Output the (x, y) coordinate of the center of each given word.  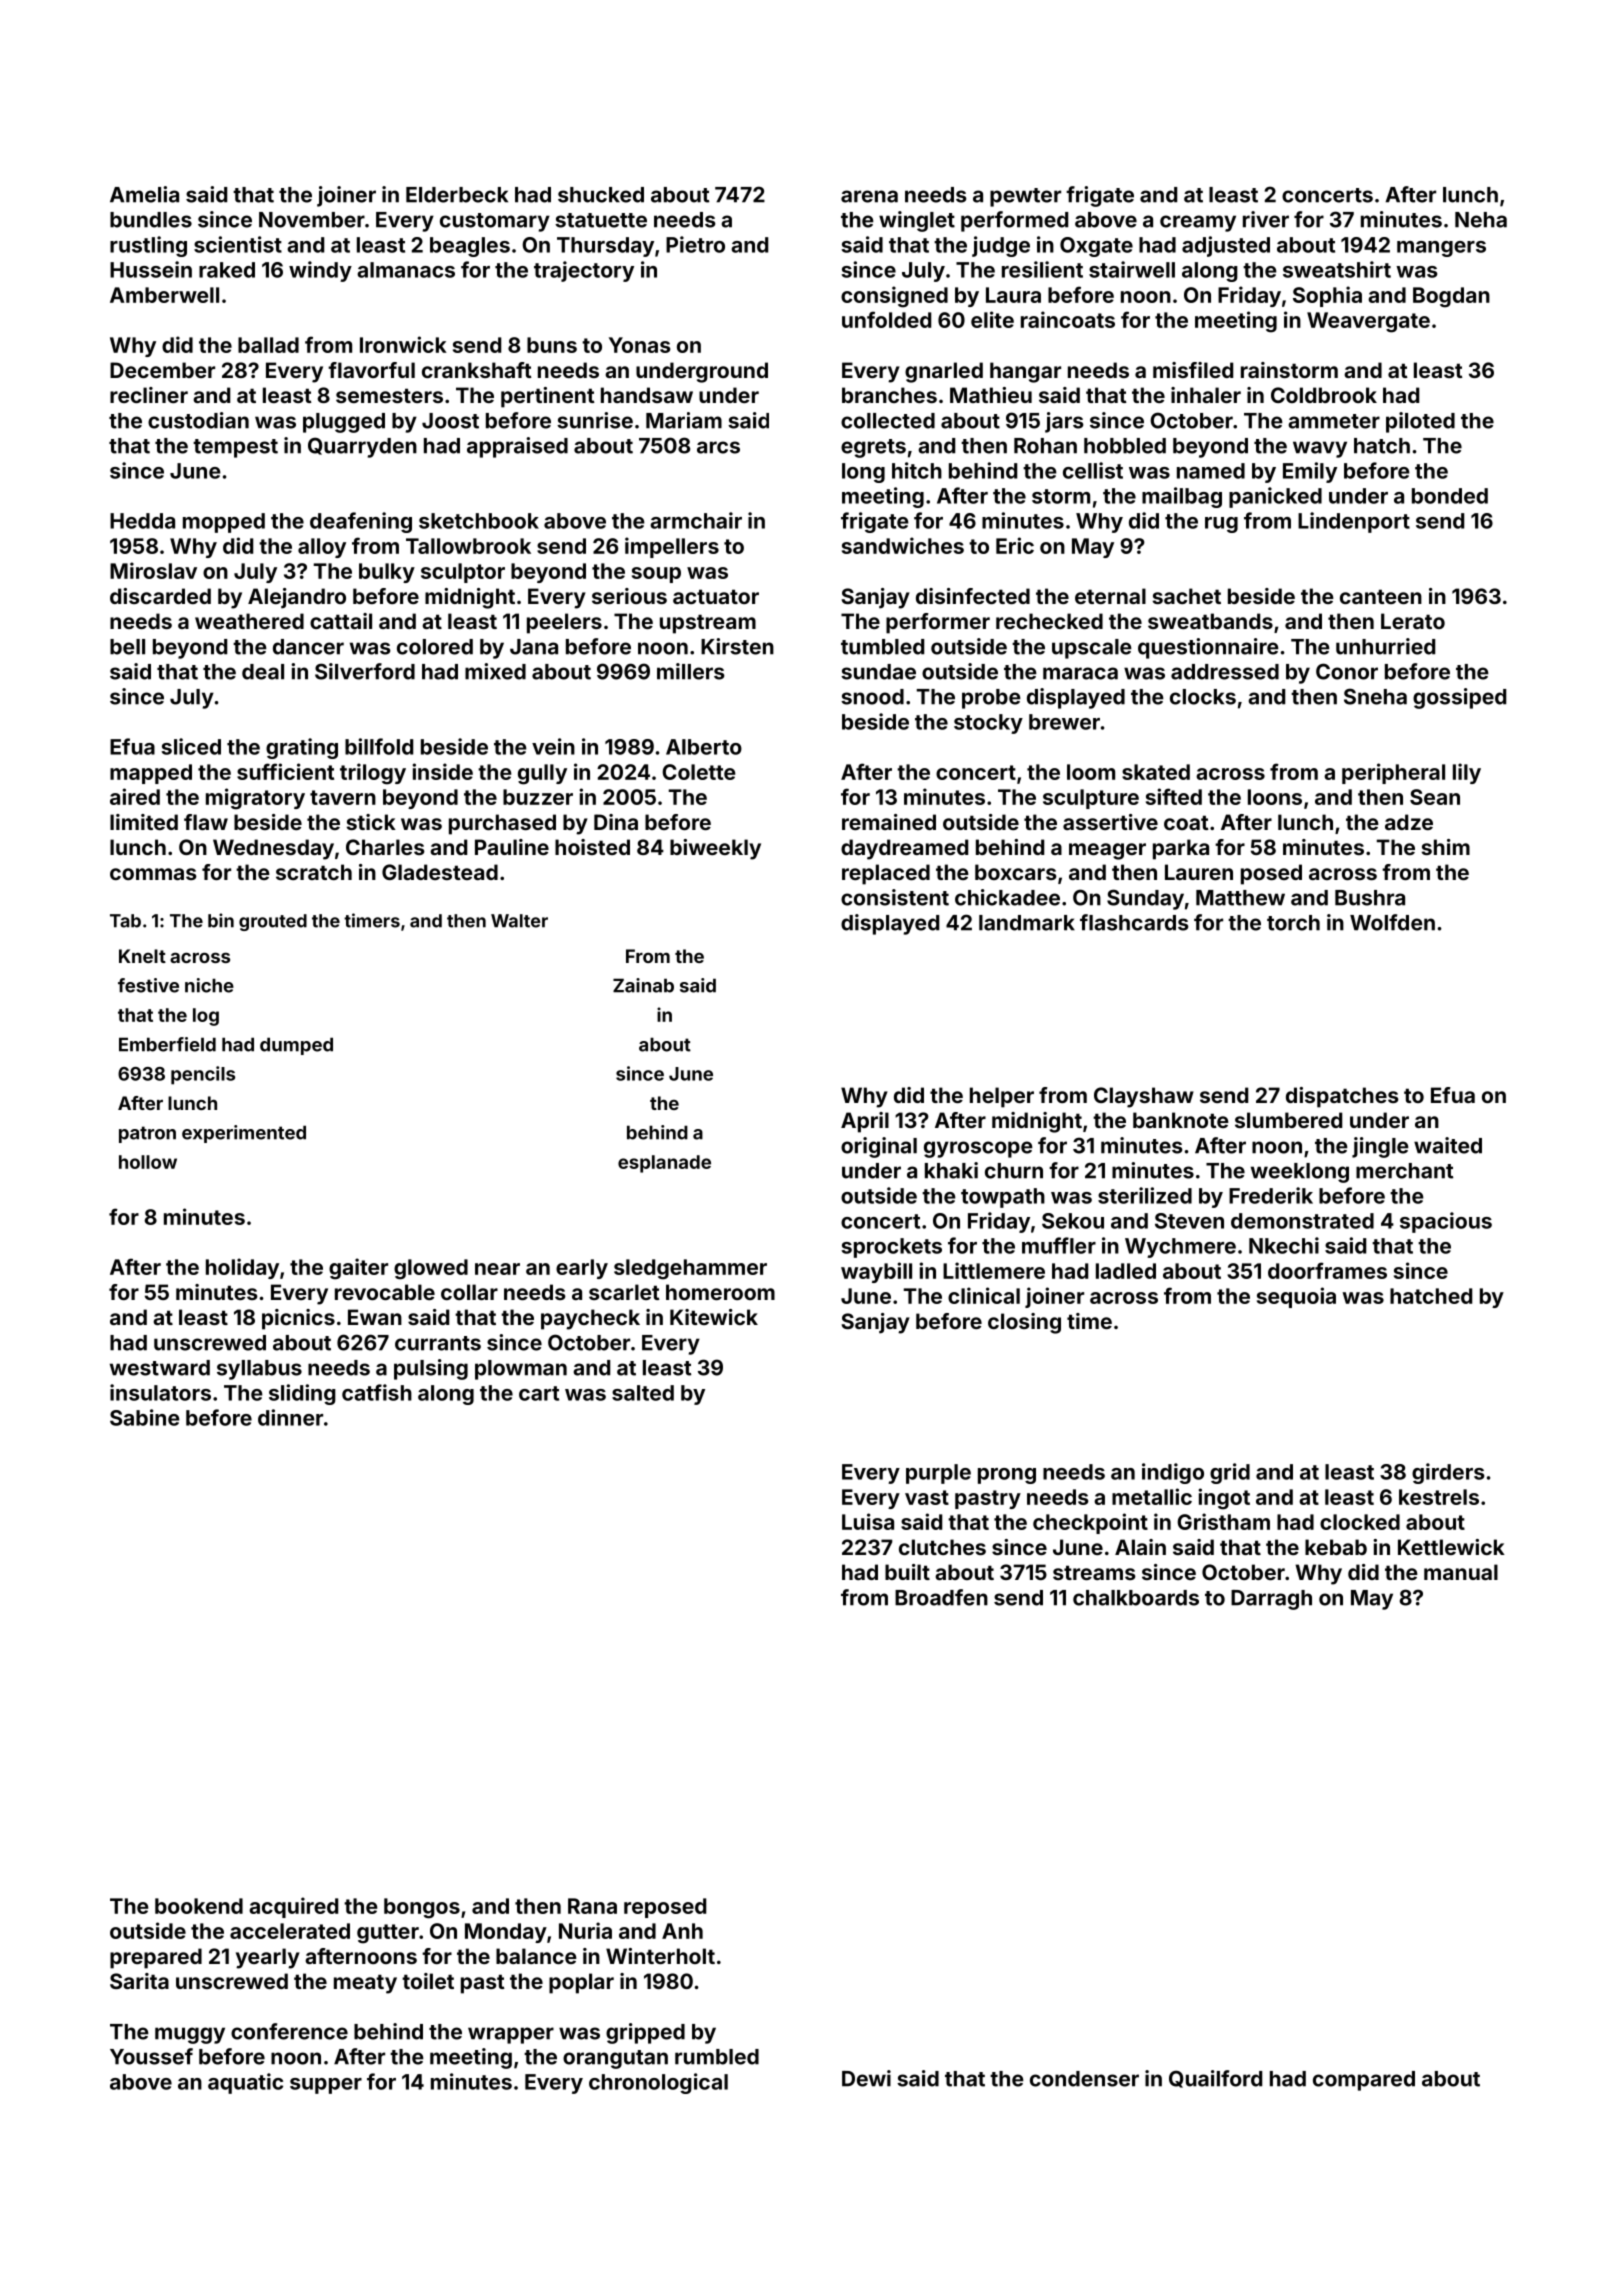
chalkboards (1136, 1598)
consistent (895, 897)
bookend (199, 1906)
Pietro (695, 244)
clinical (984, 1295)
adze (1409, 822)
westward (160, 1368)
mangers (1441, 249)
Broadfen (941, 1597)
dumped (296, 1046)
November (312, 220)
